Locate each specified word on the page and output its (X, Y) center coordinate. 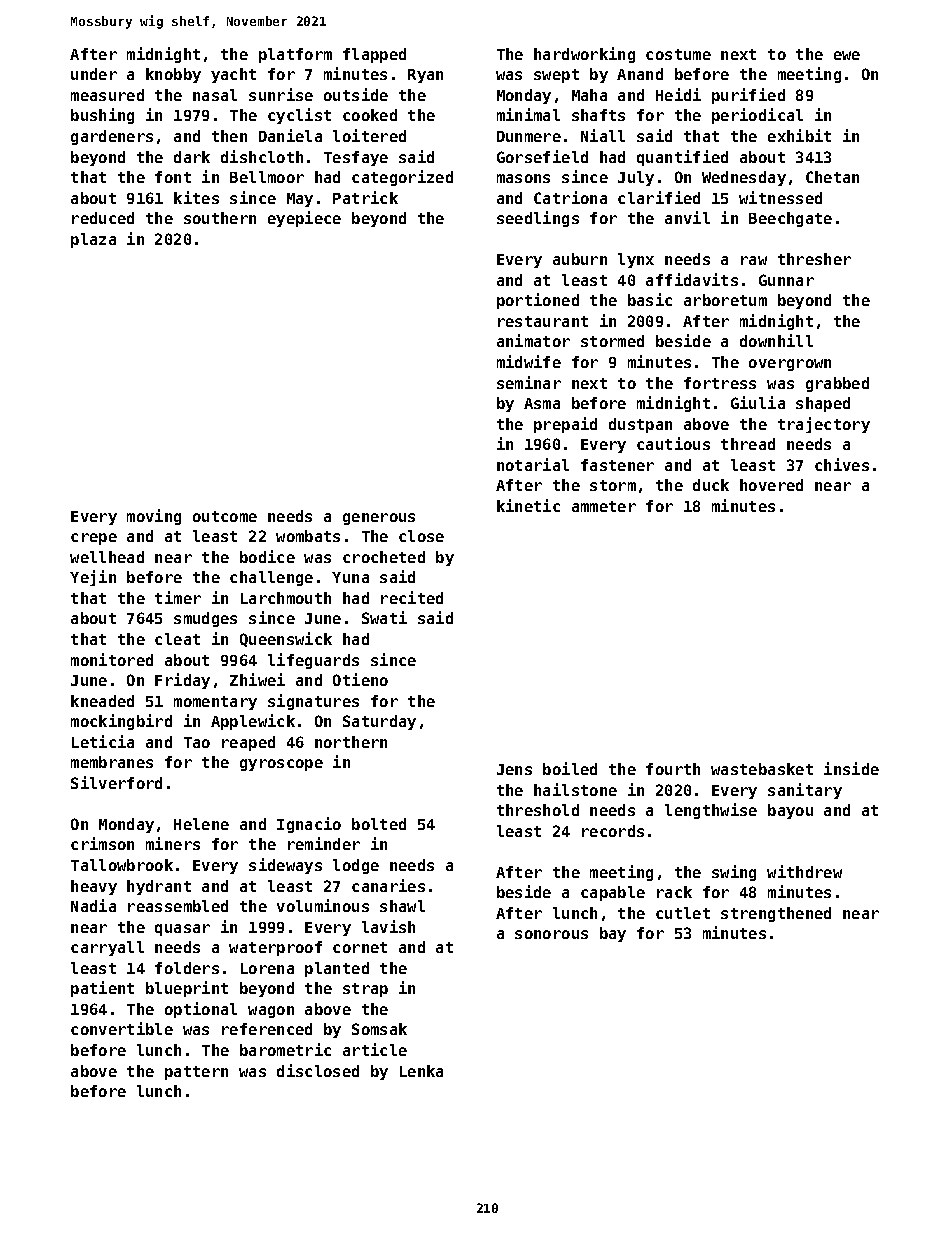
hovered (771, 485)
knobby (173, 75)
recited (412, 597)
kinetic (528, 505)
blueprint (187, 989)
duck (711, 485)
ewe (847, 55)
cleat (177, 639)
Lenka (421, 1071)
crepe (94, 539)
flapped (374, 55)
